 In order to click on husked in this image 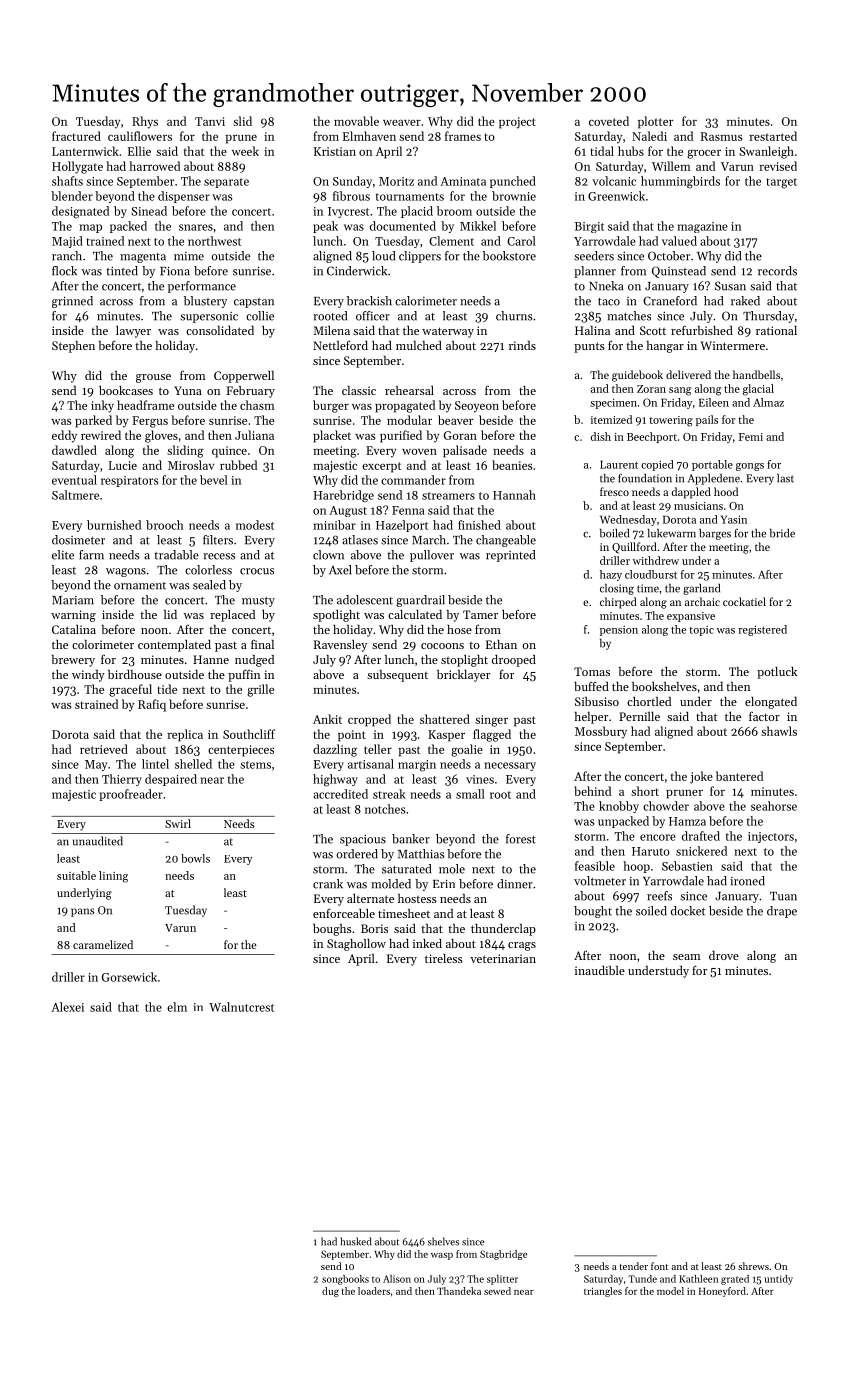, I will do `click(356, 1241)`.
